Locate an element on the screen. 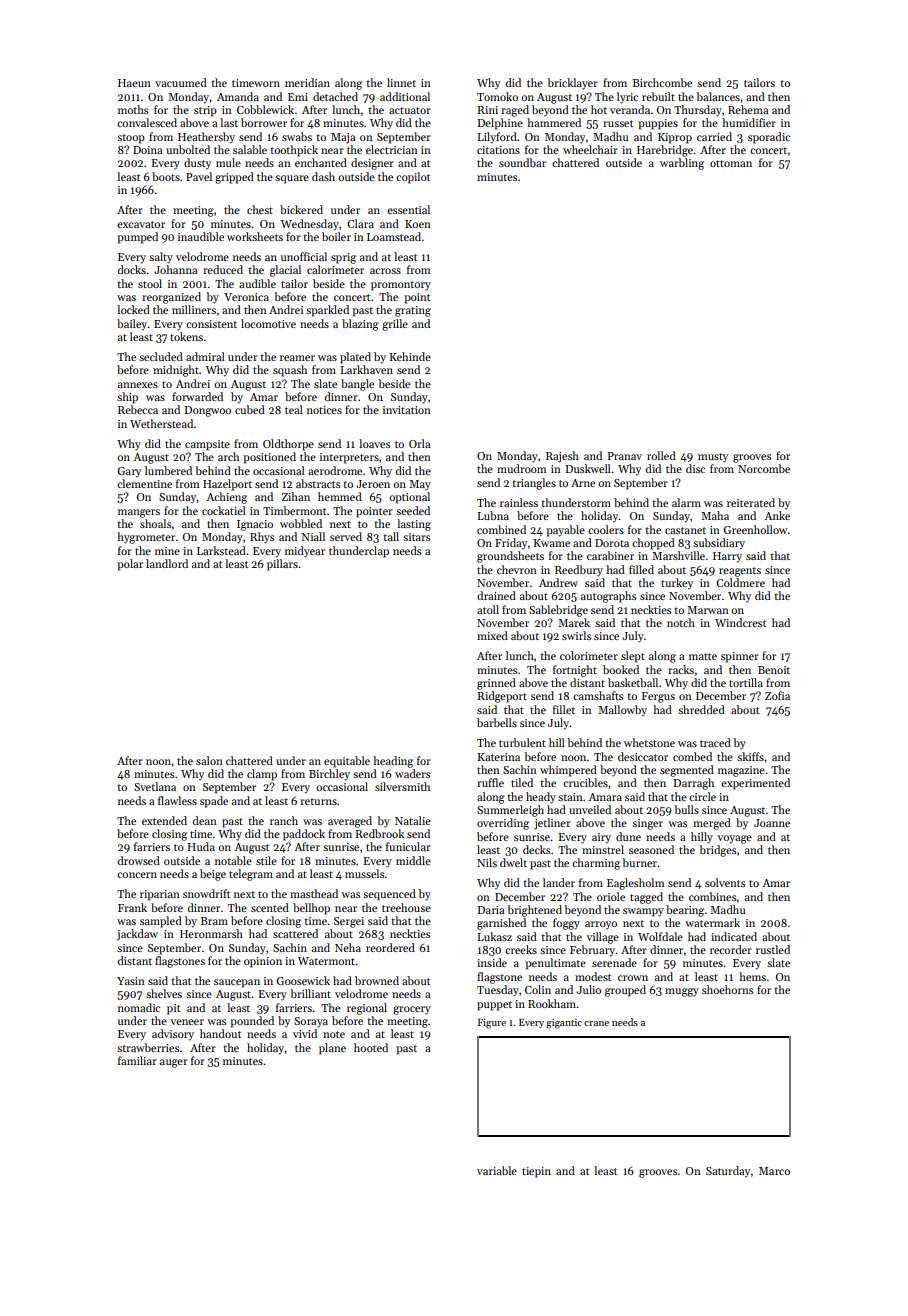 The width and height of the screenshot is (908, 1316). rolled is located at coordinates (661, 455).
